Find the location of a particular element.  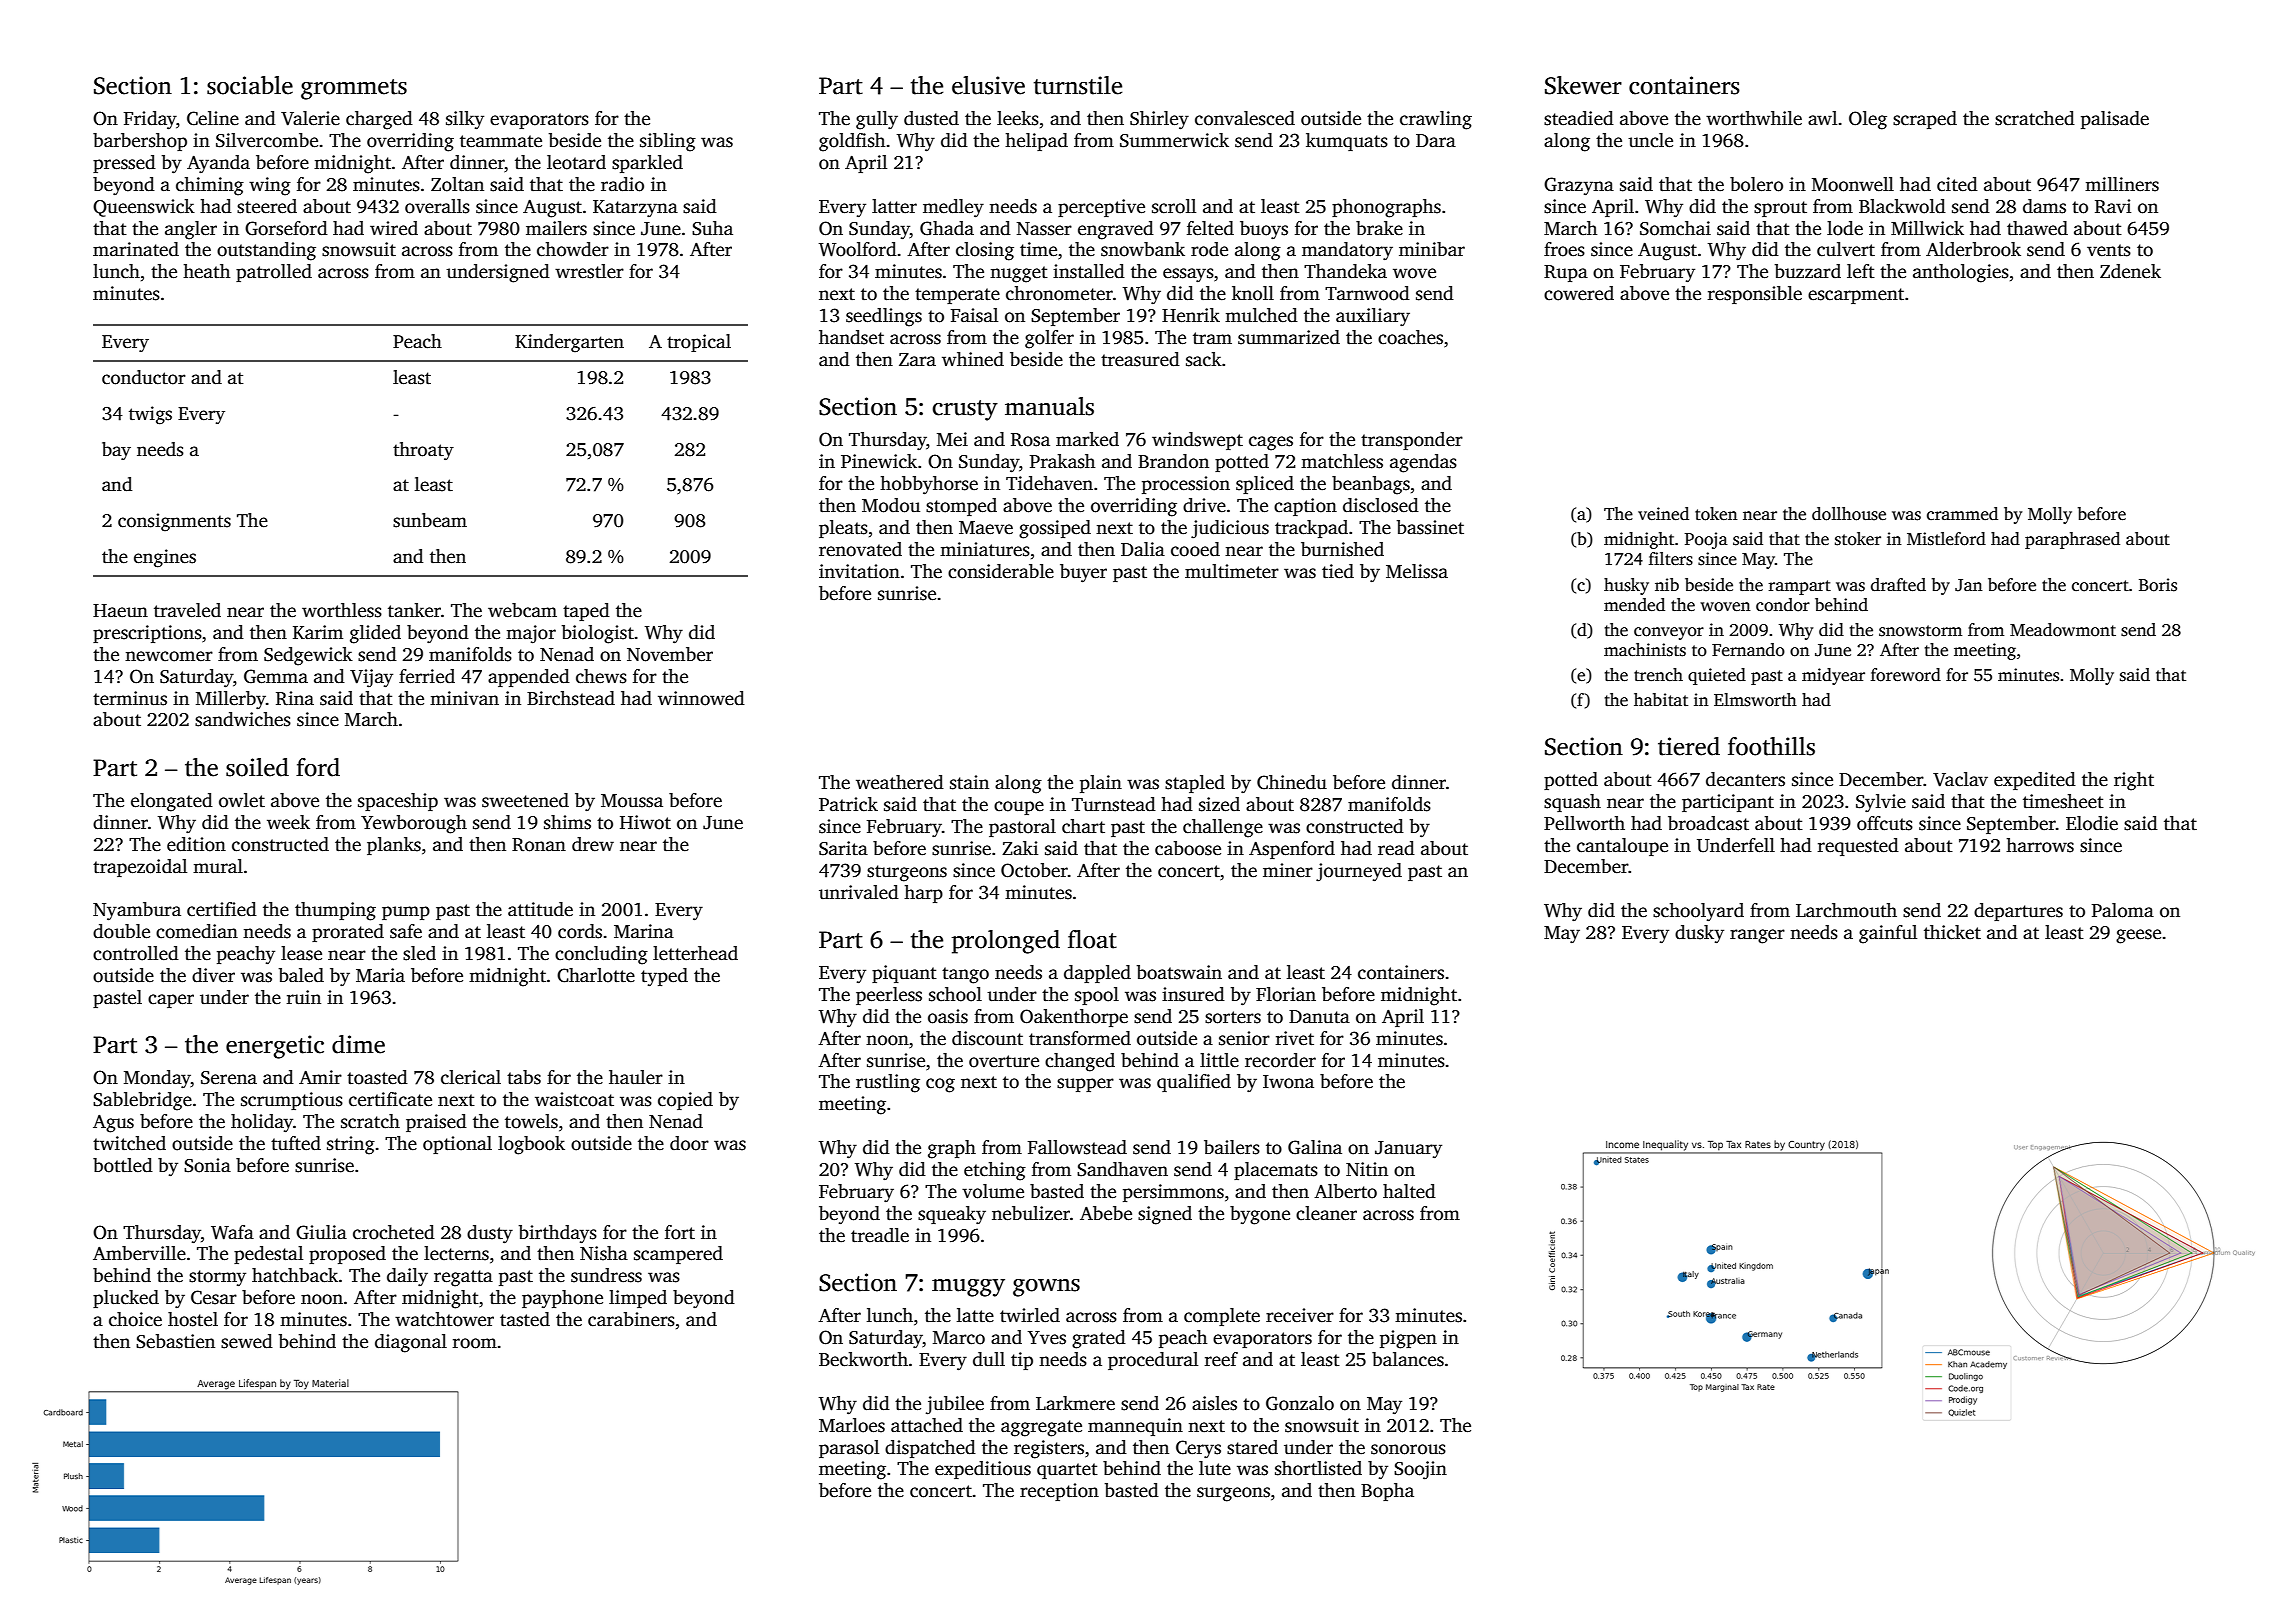

surgeons is located at coordinates (1233, 1494).
